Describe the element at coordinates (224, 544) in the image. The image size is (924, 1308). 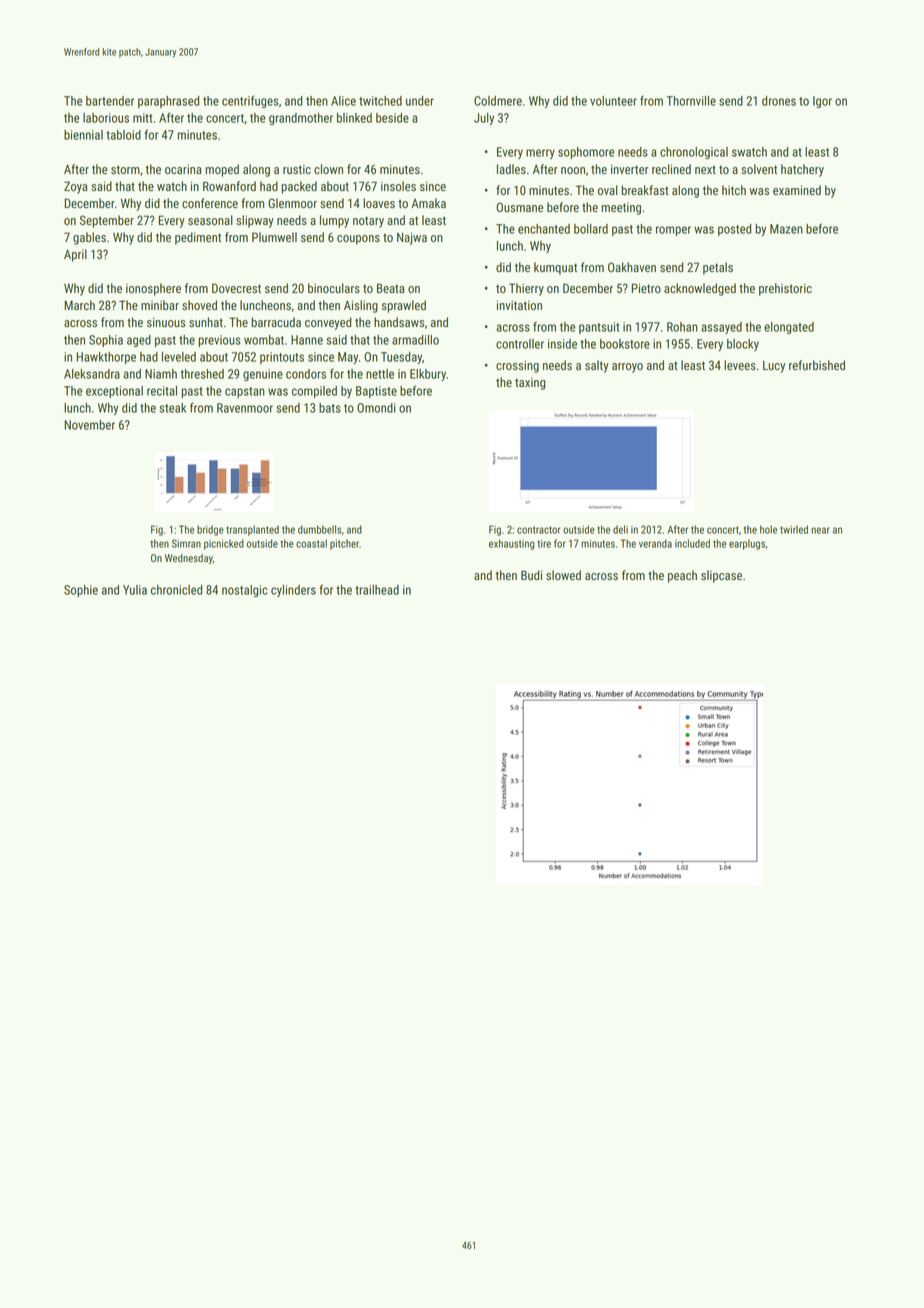
I see `picnicked` at that location.
